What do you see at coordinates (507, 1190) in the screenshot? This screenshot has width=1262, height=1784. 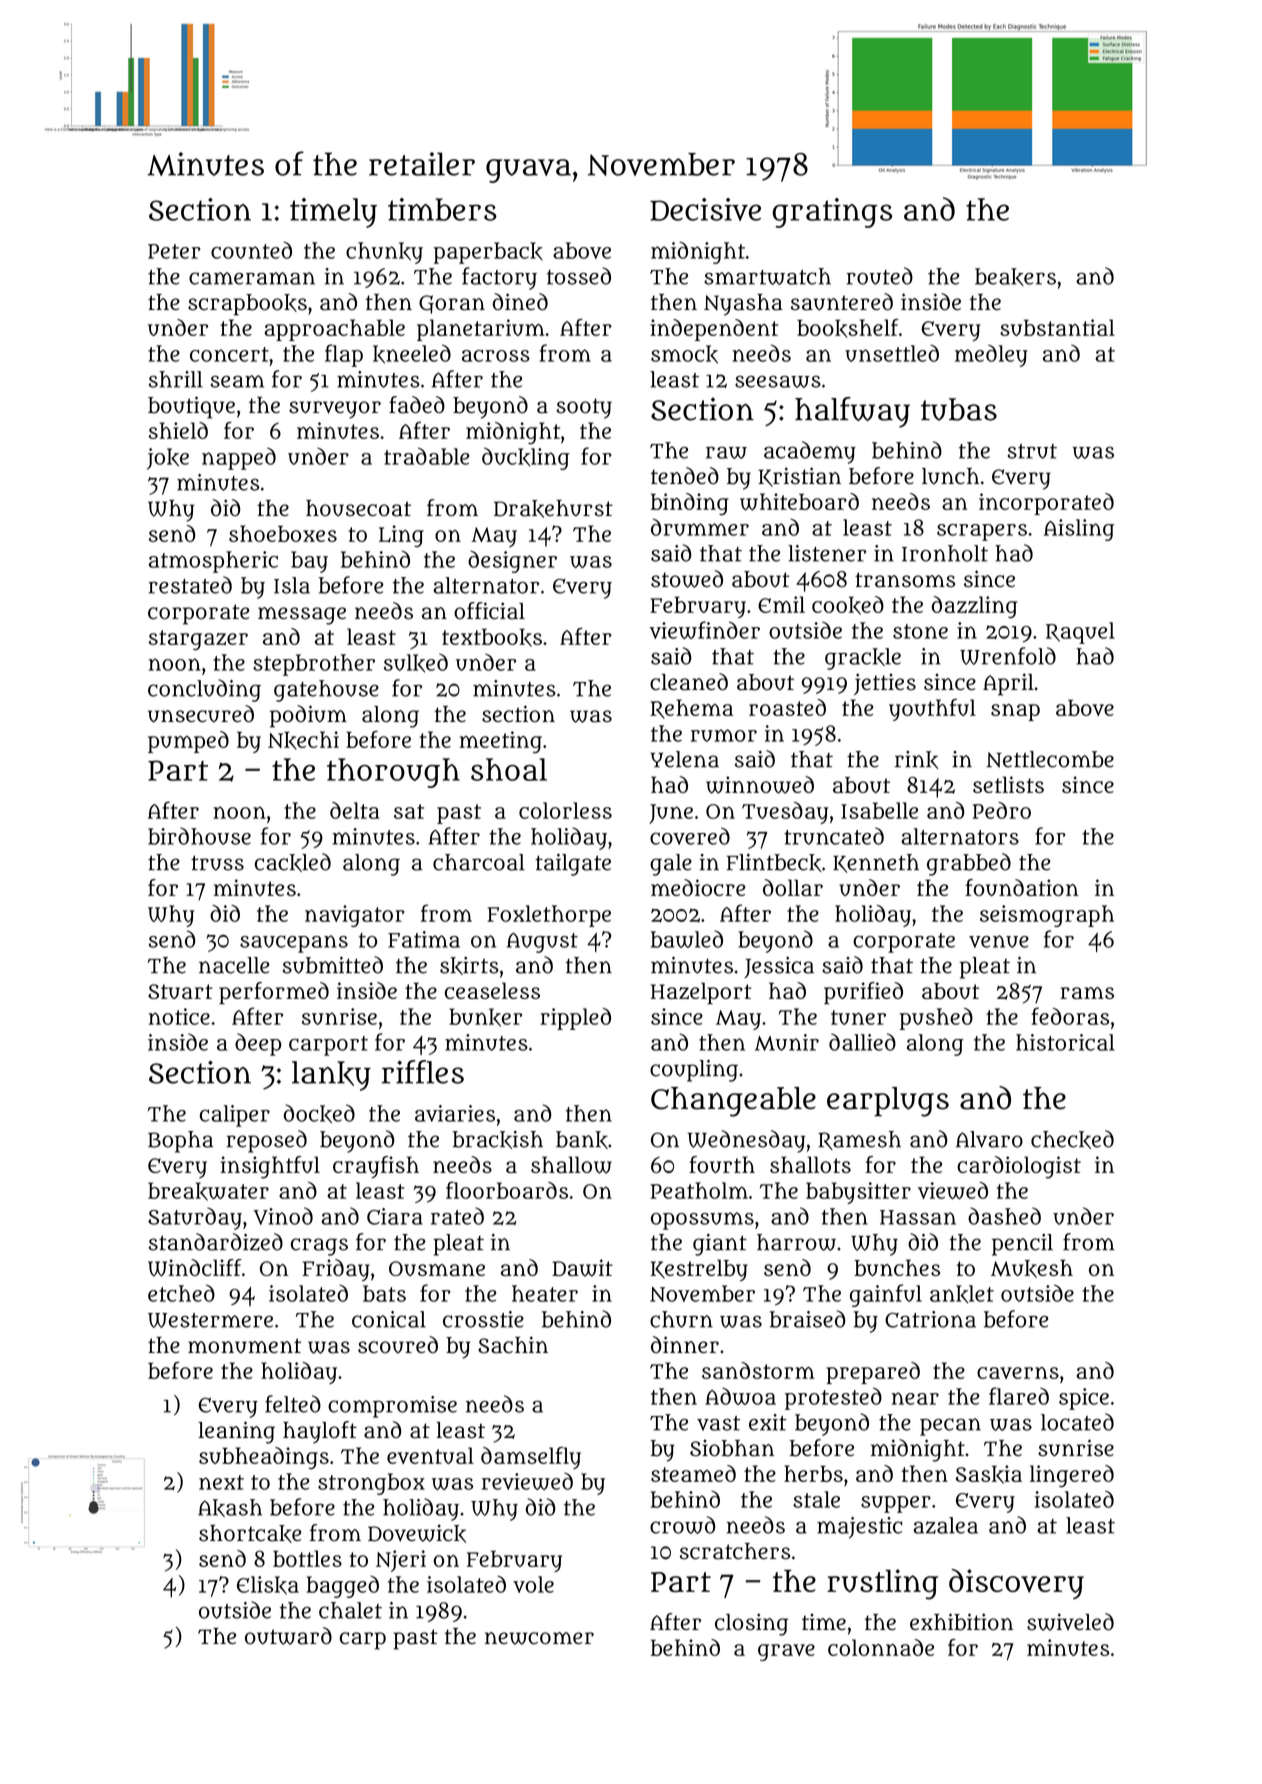 I see `floorboards` at bounding box center [507, 1190].
